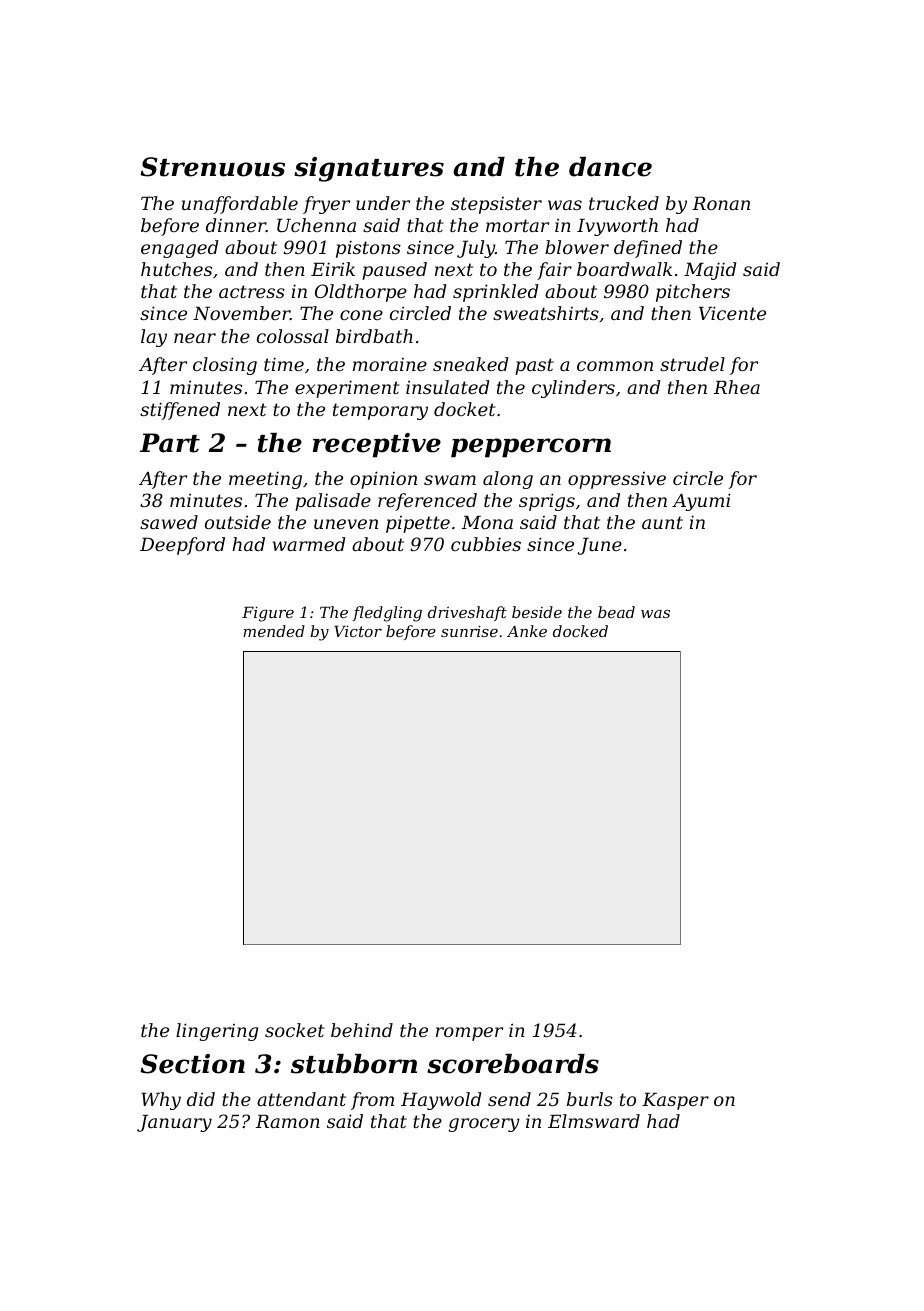 The image size is (924, 1311). Describe the element at coordinates (212, 167) in the page. I see `Strenuous` at that location.
